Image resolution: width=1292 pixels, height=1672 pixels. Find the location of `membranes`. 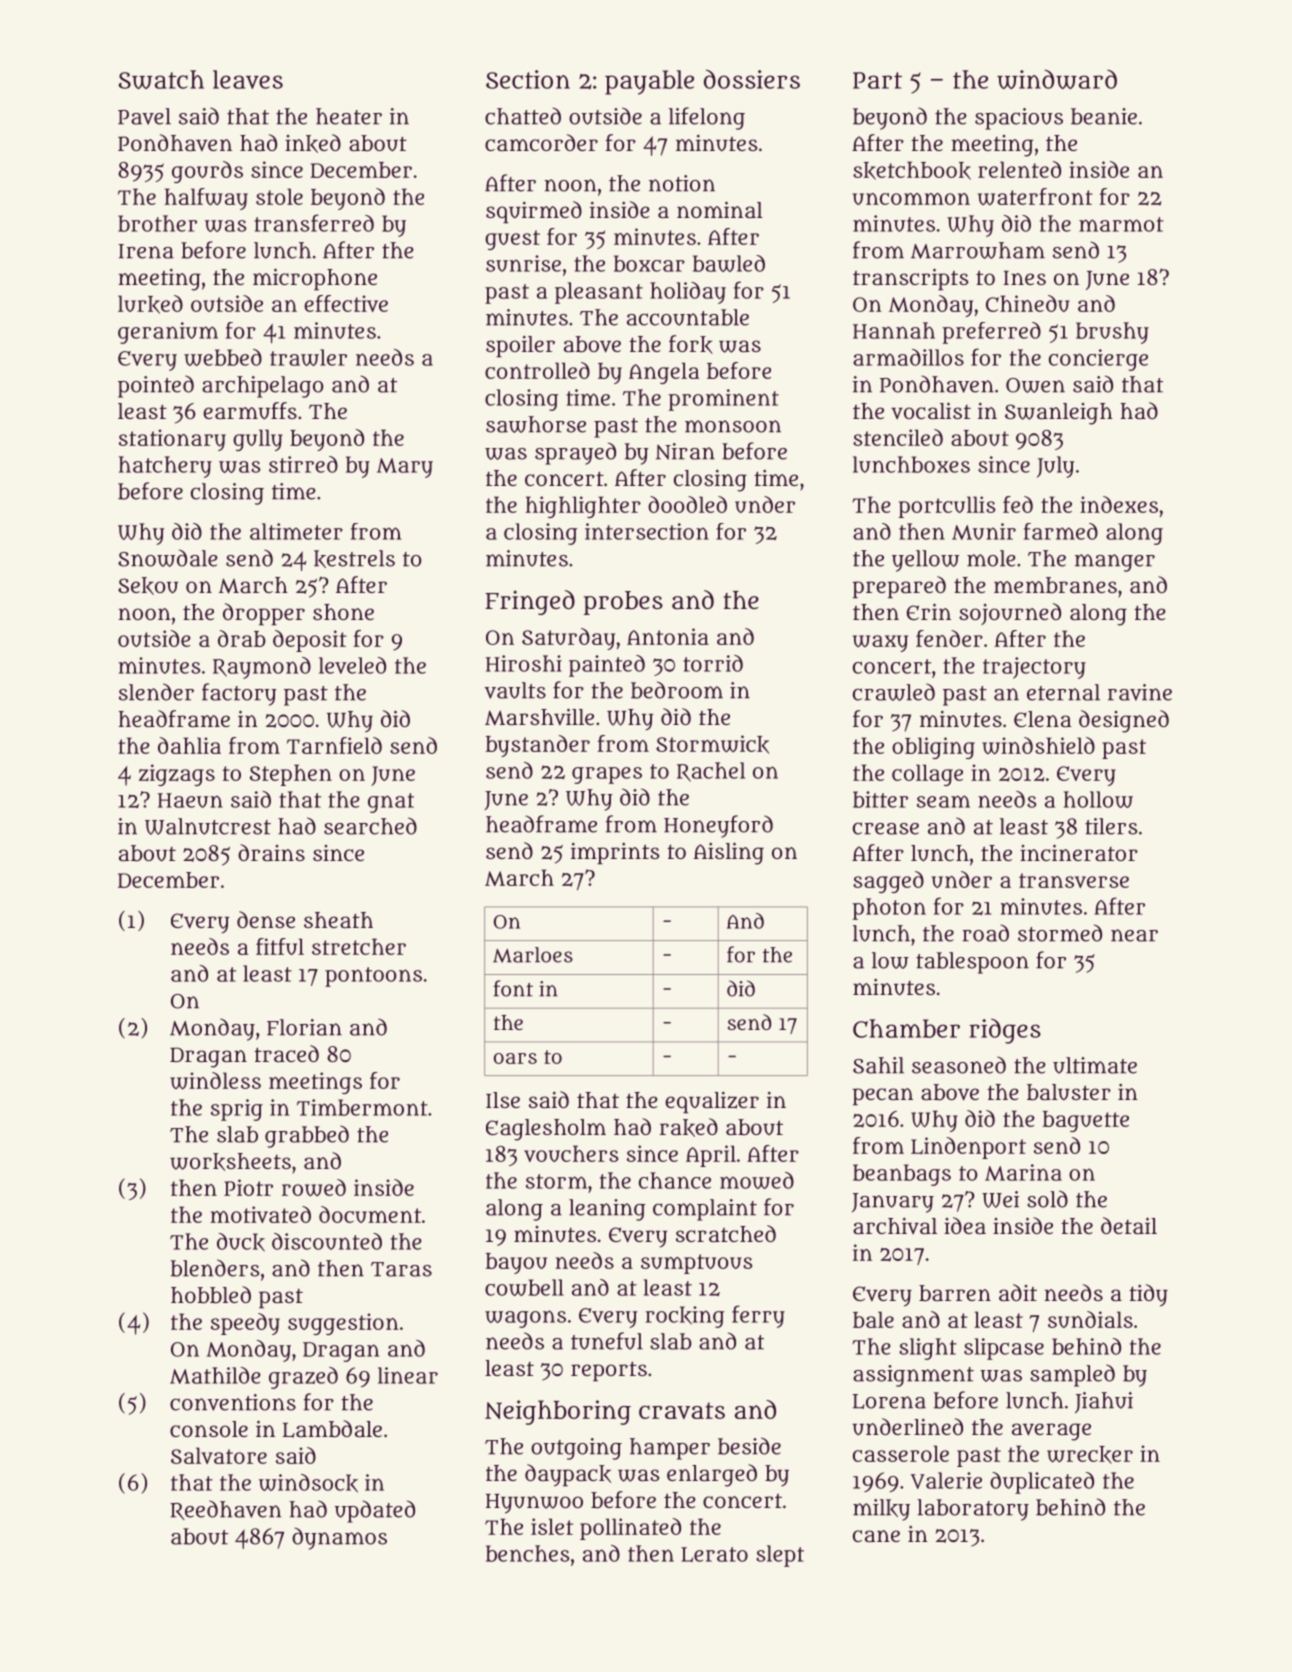

membranes is located at coordinates (1055, 585).
